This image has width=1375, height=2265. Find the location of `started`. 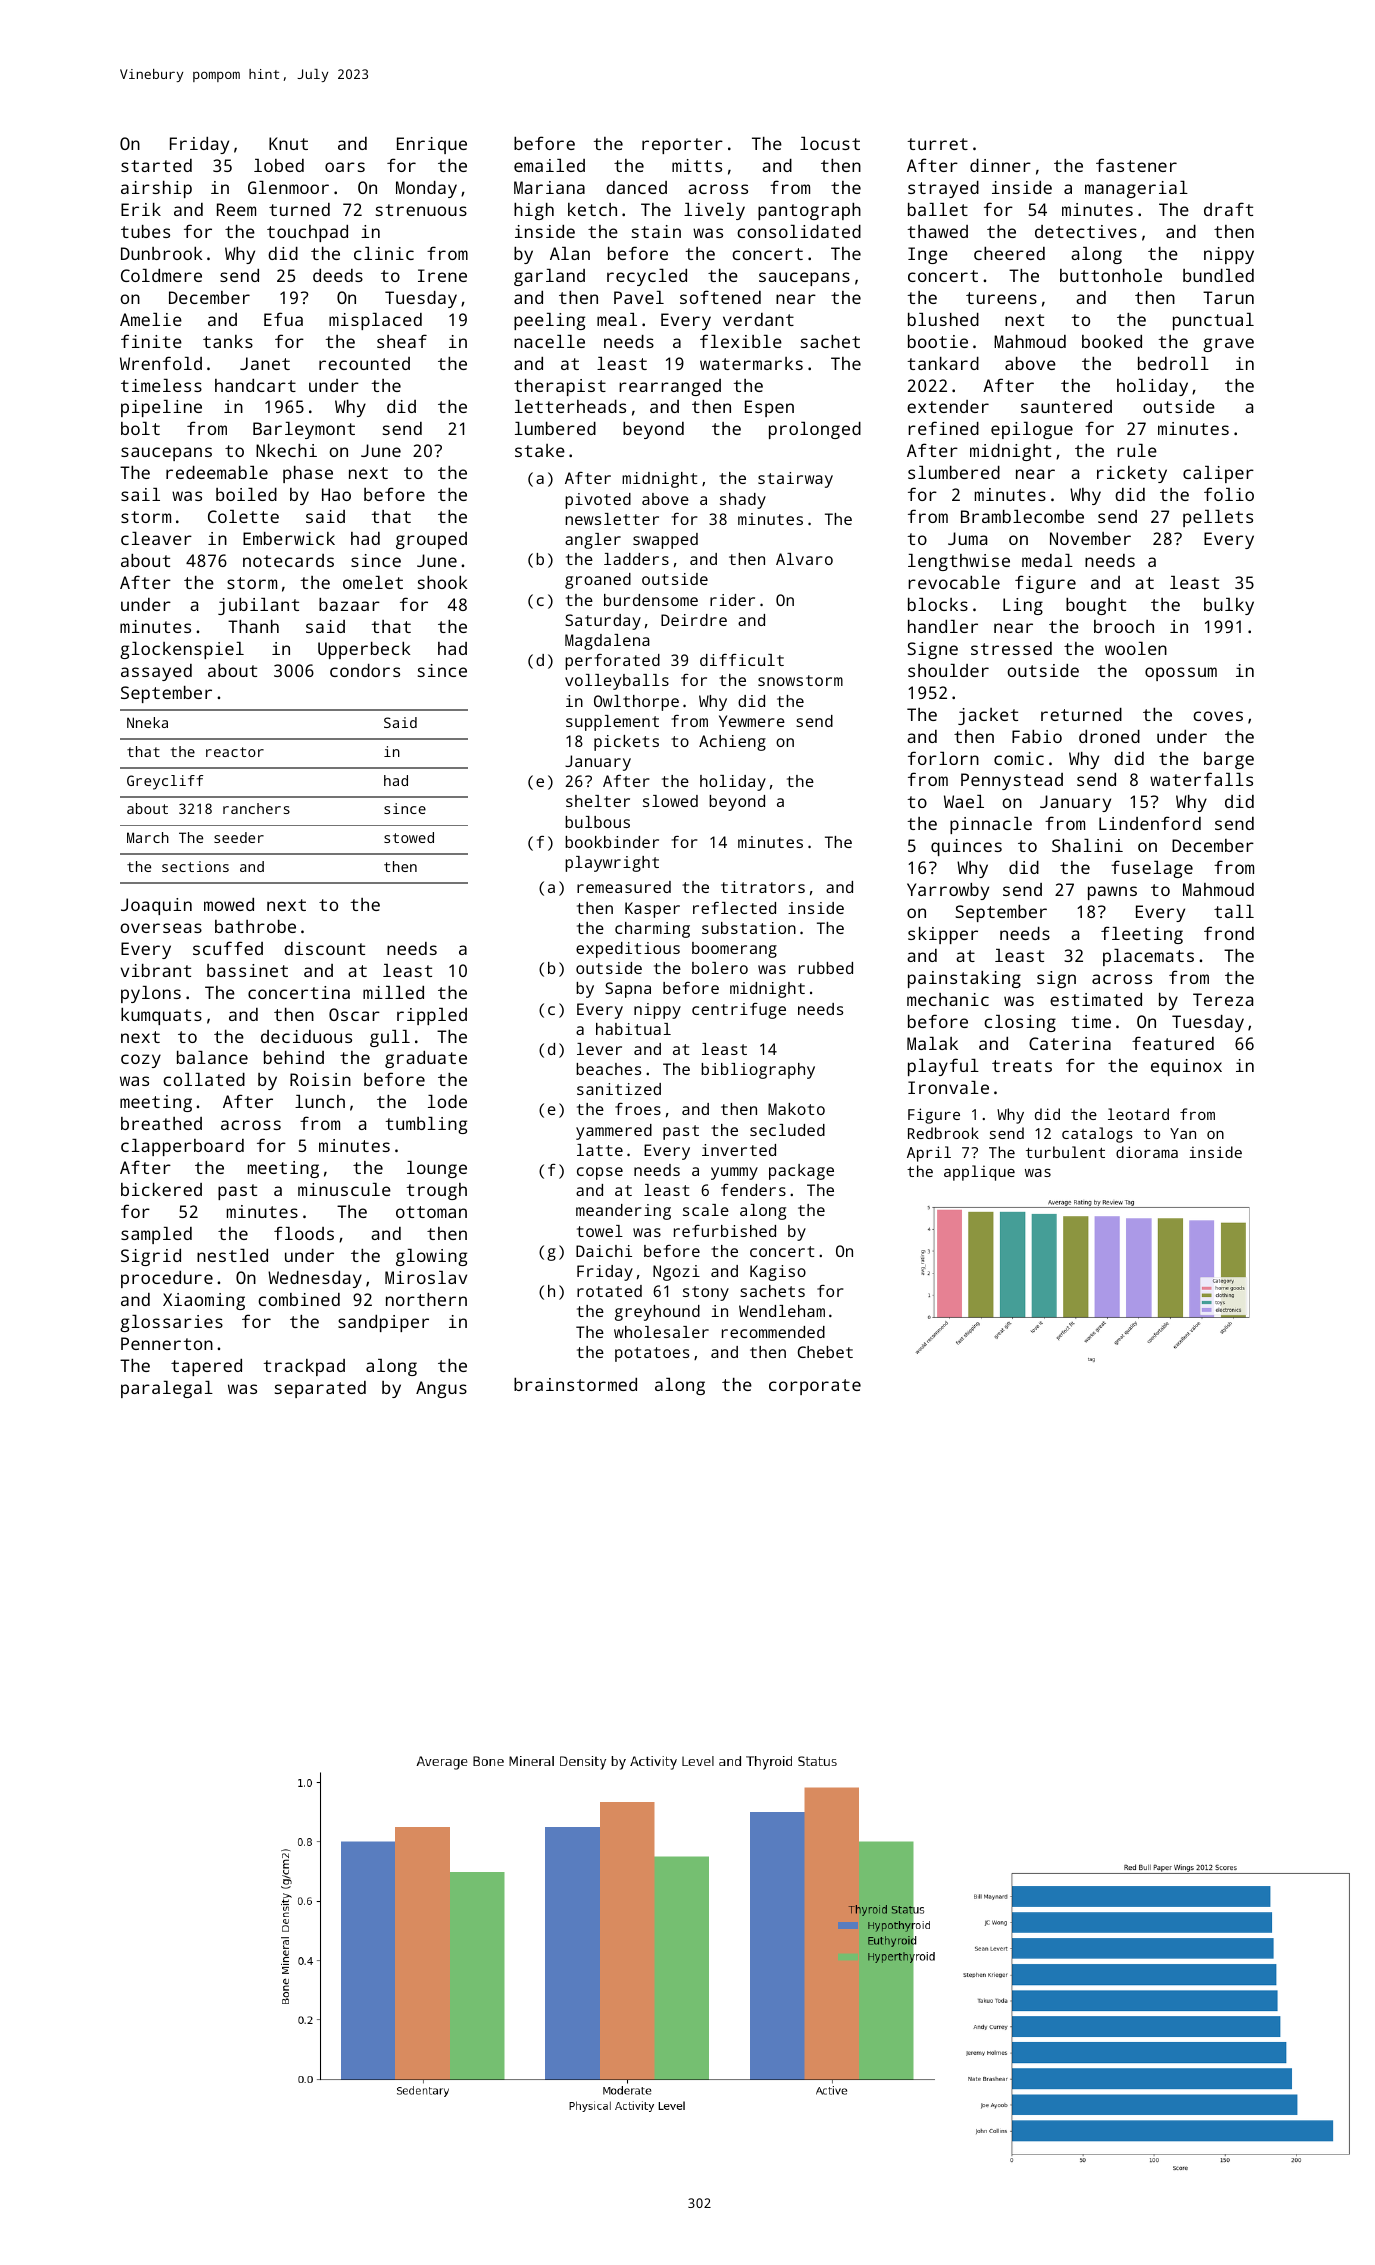

started is located at coordinates (156, 165).
